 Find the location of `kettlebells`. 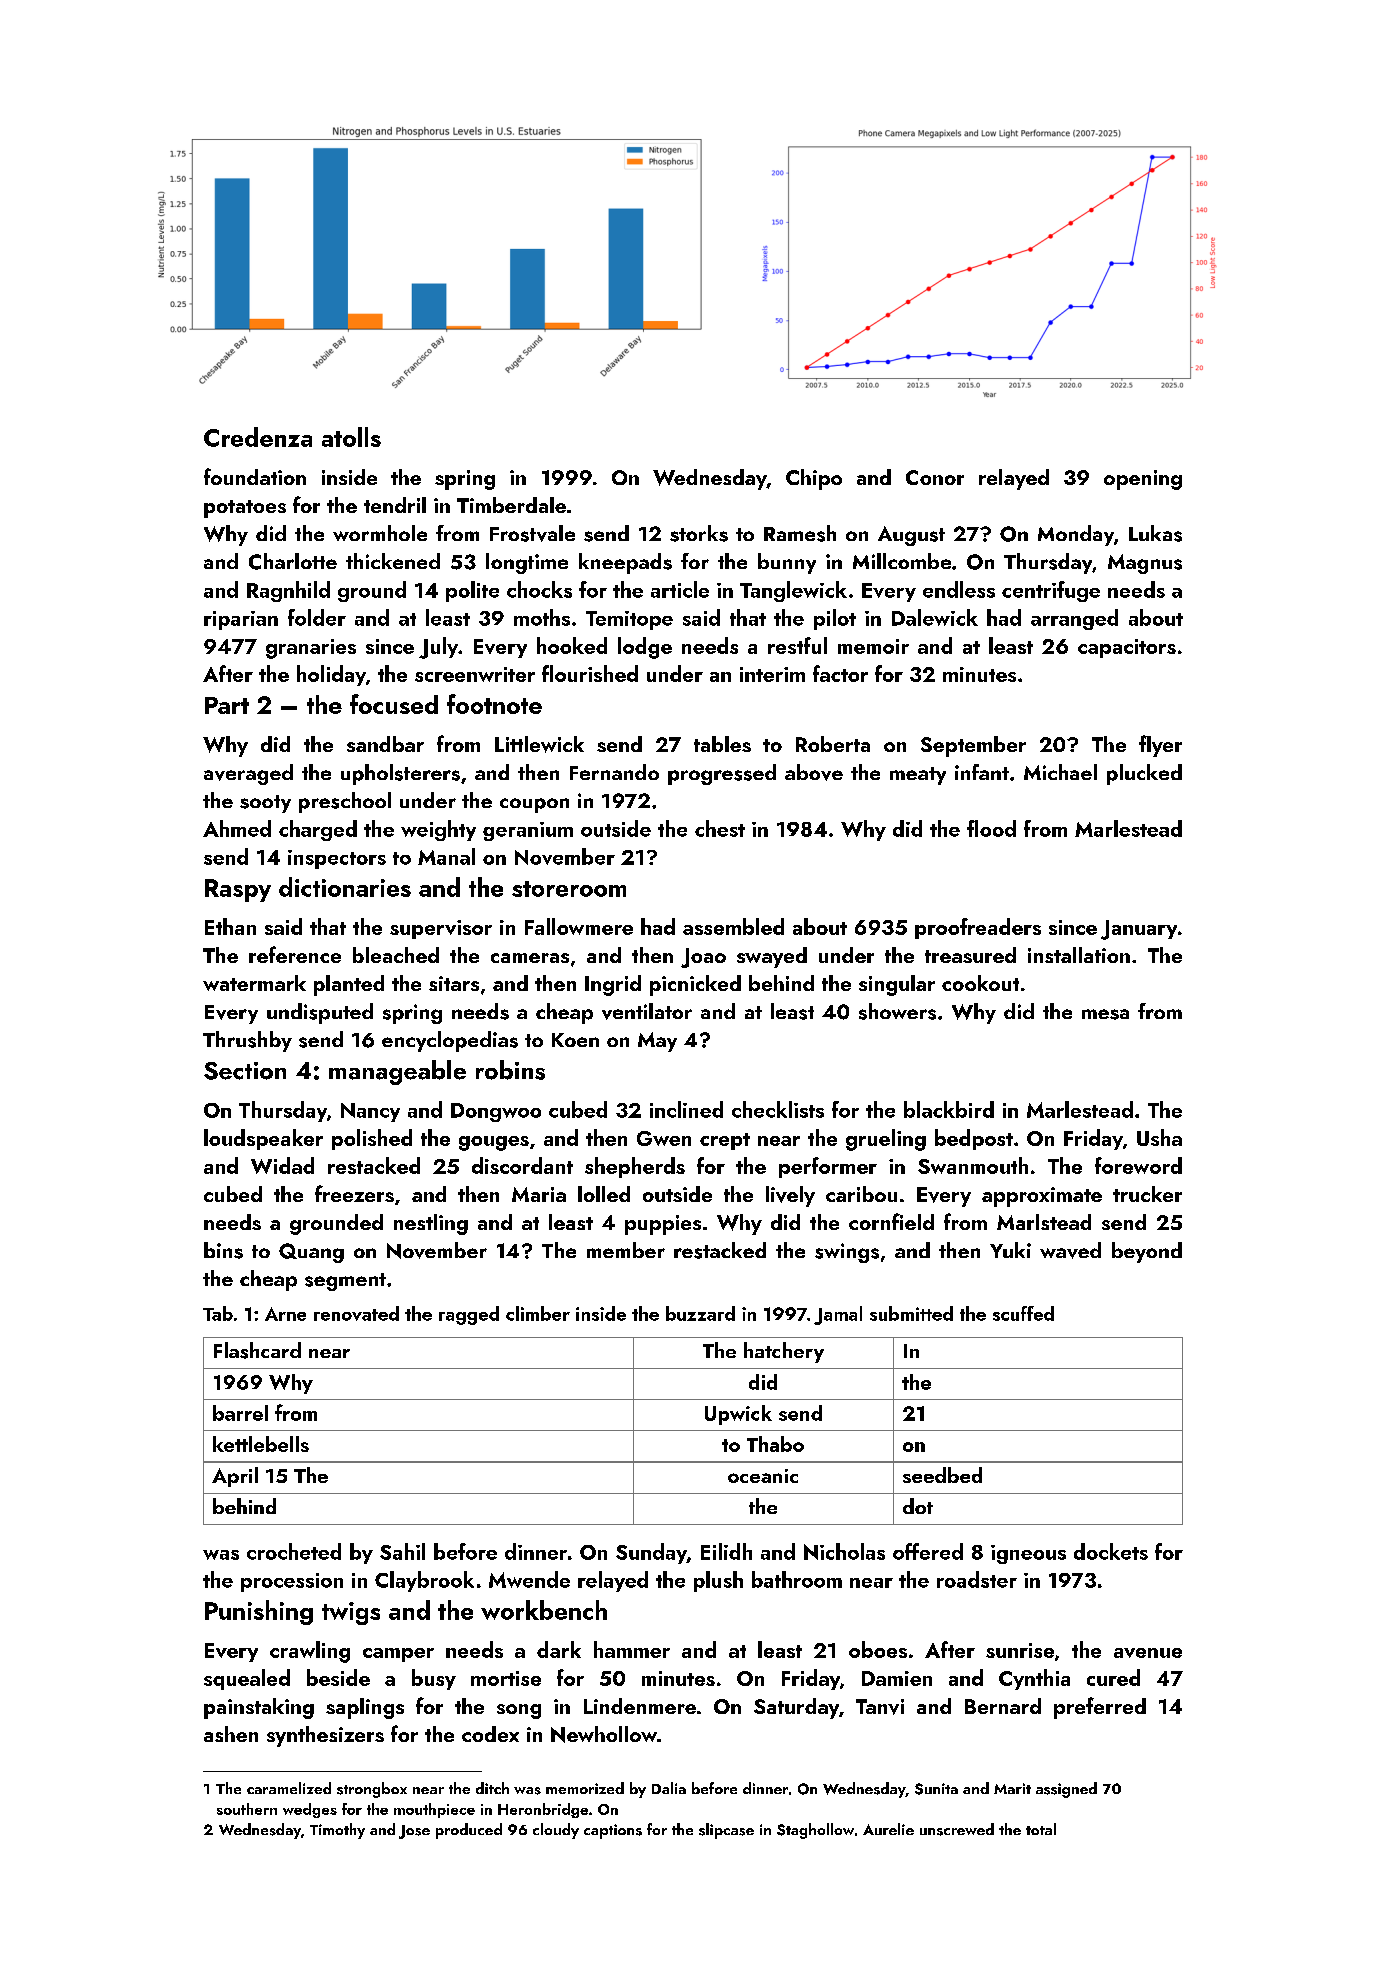

kettlebells is located at coordinates (261, 1444).
